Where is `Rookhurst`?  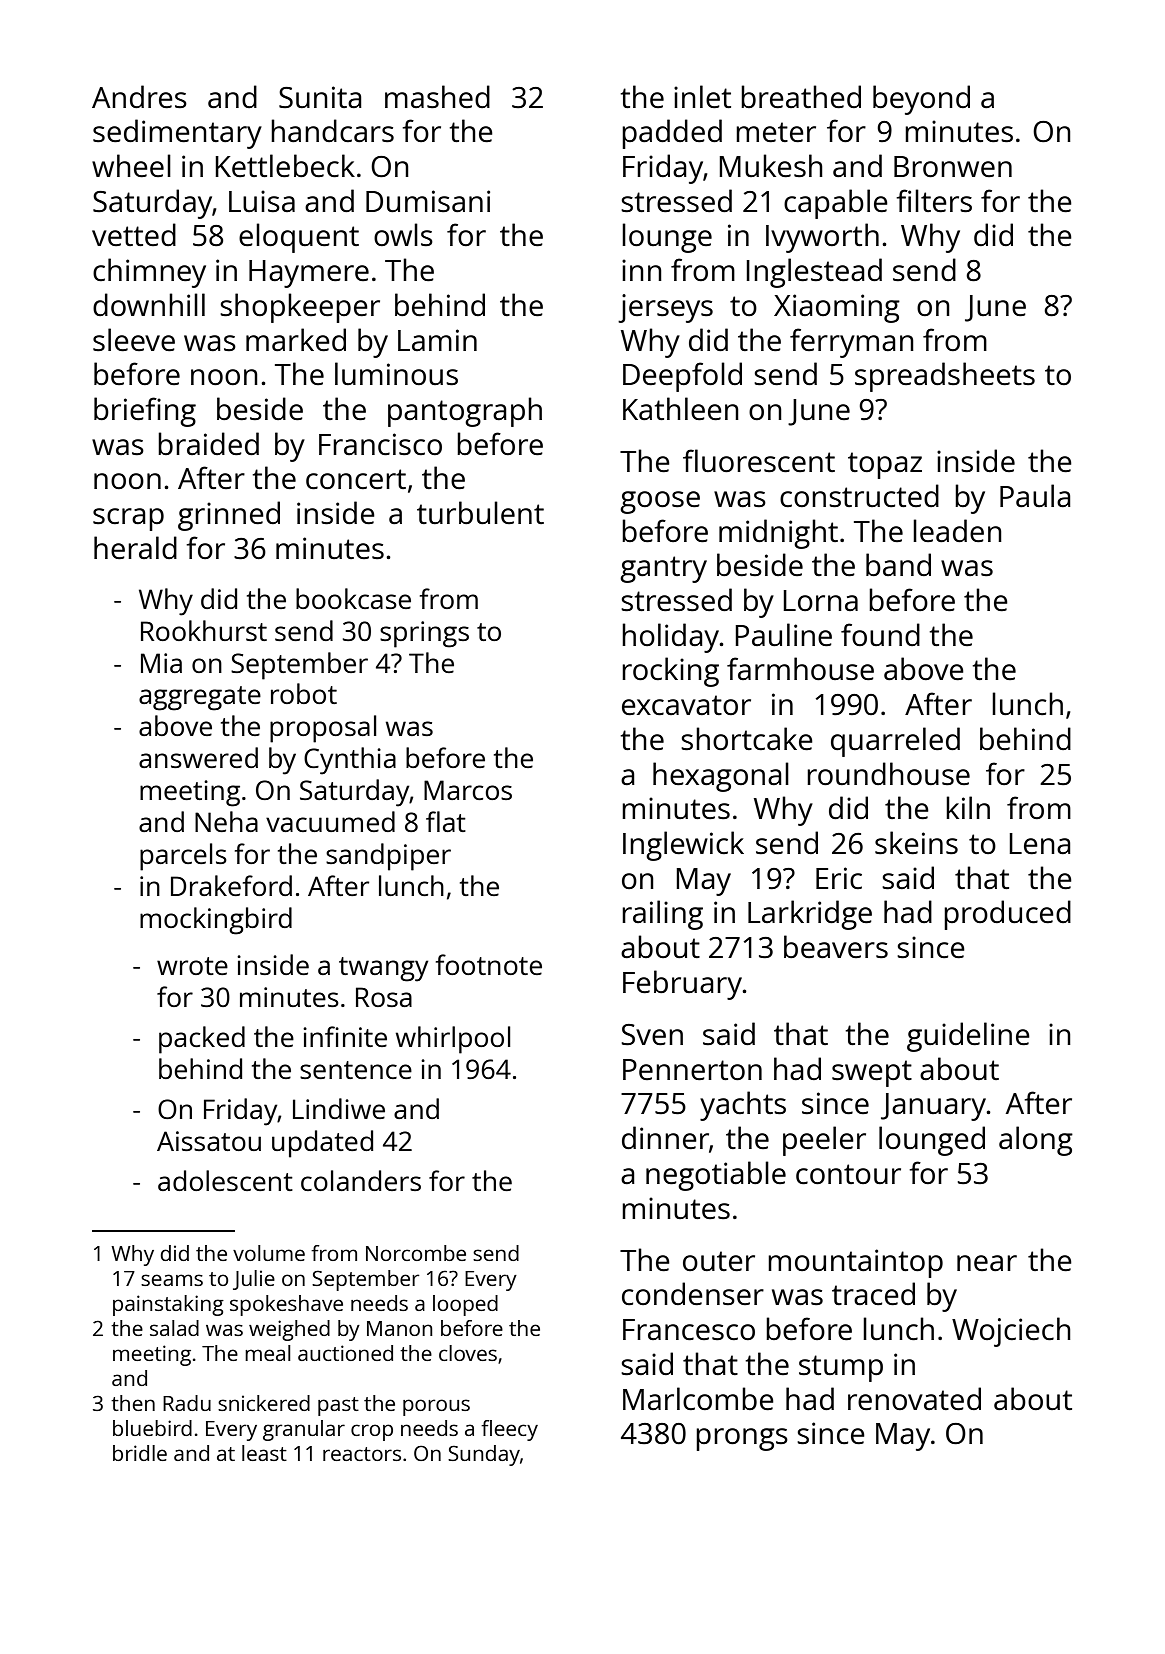 Rookhurst is located at coordinates (204, 630).
